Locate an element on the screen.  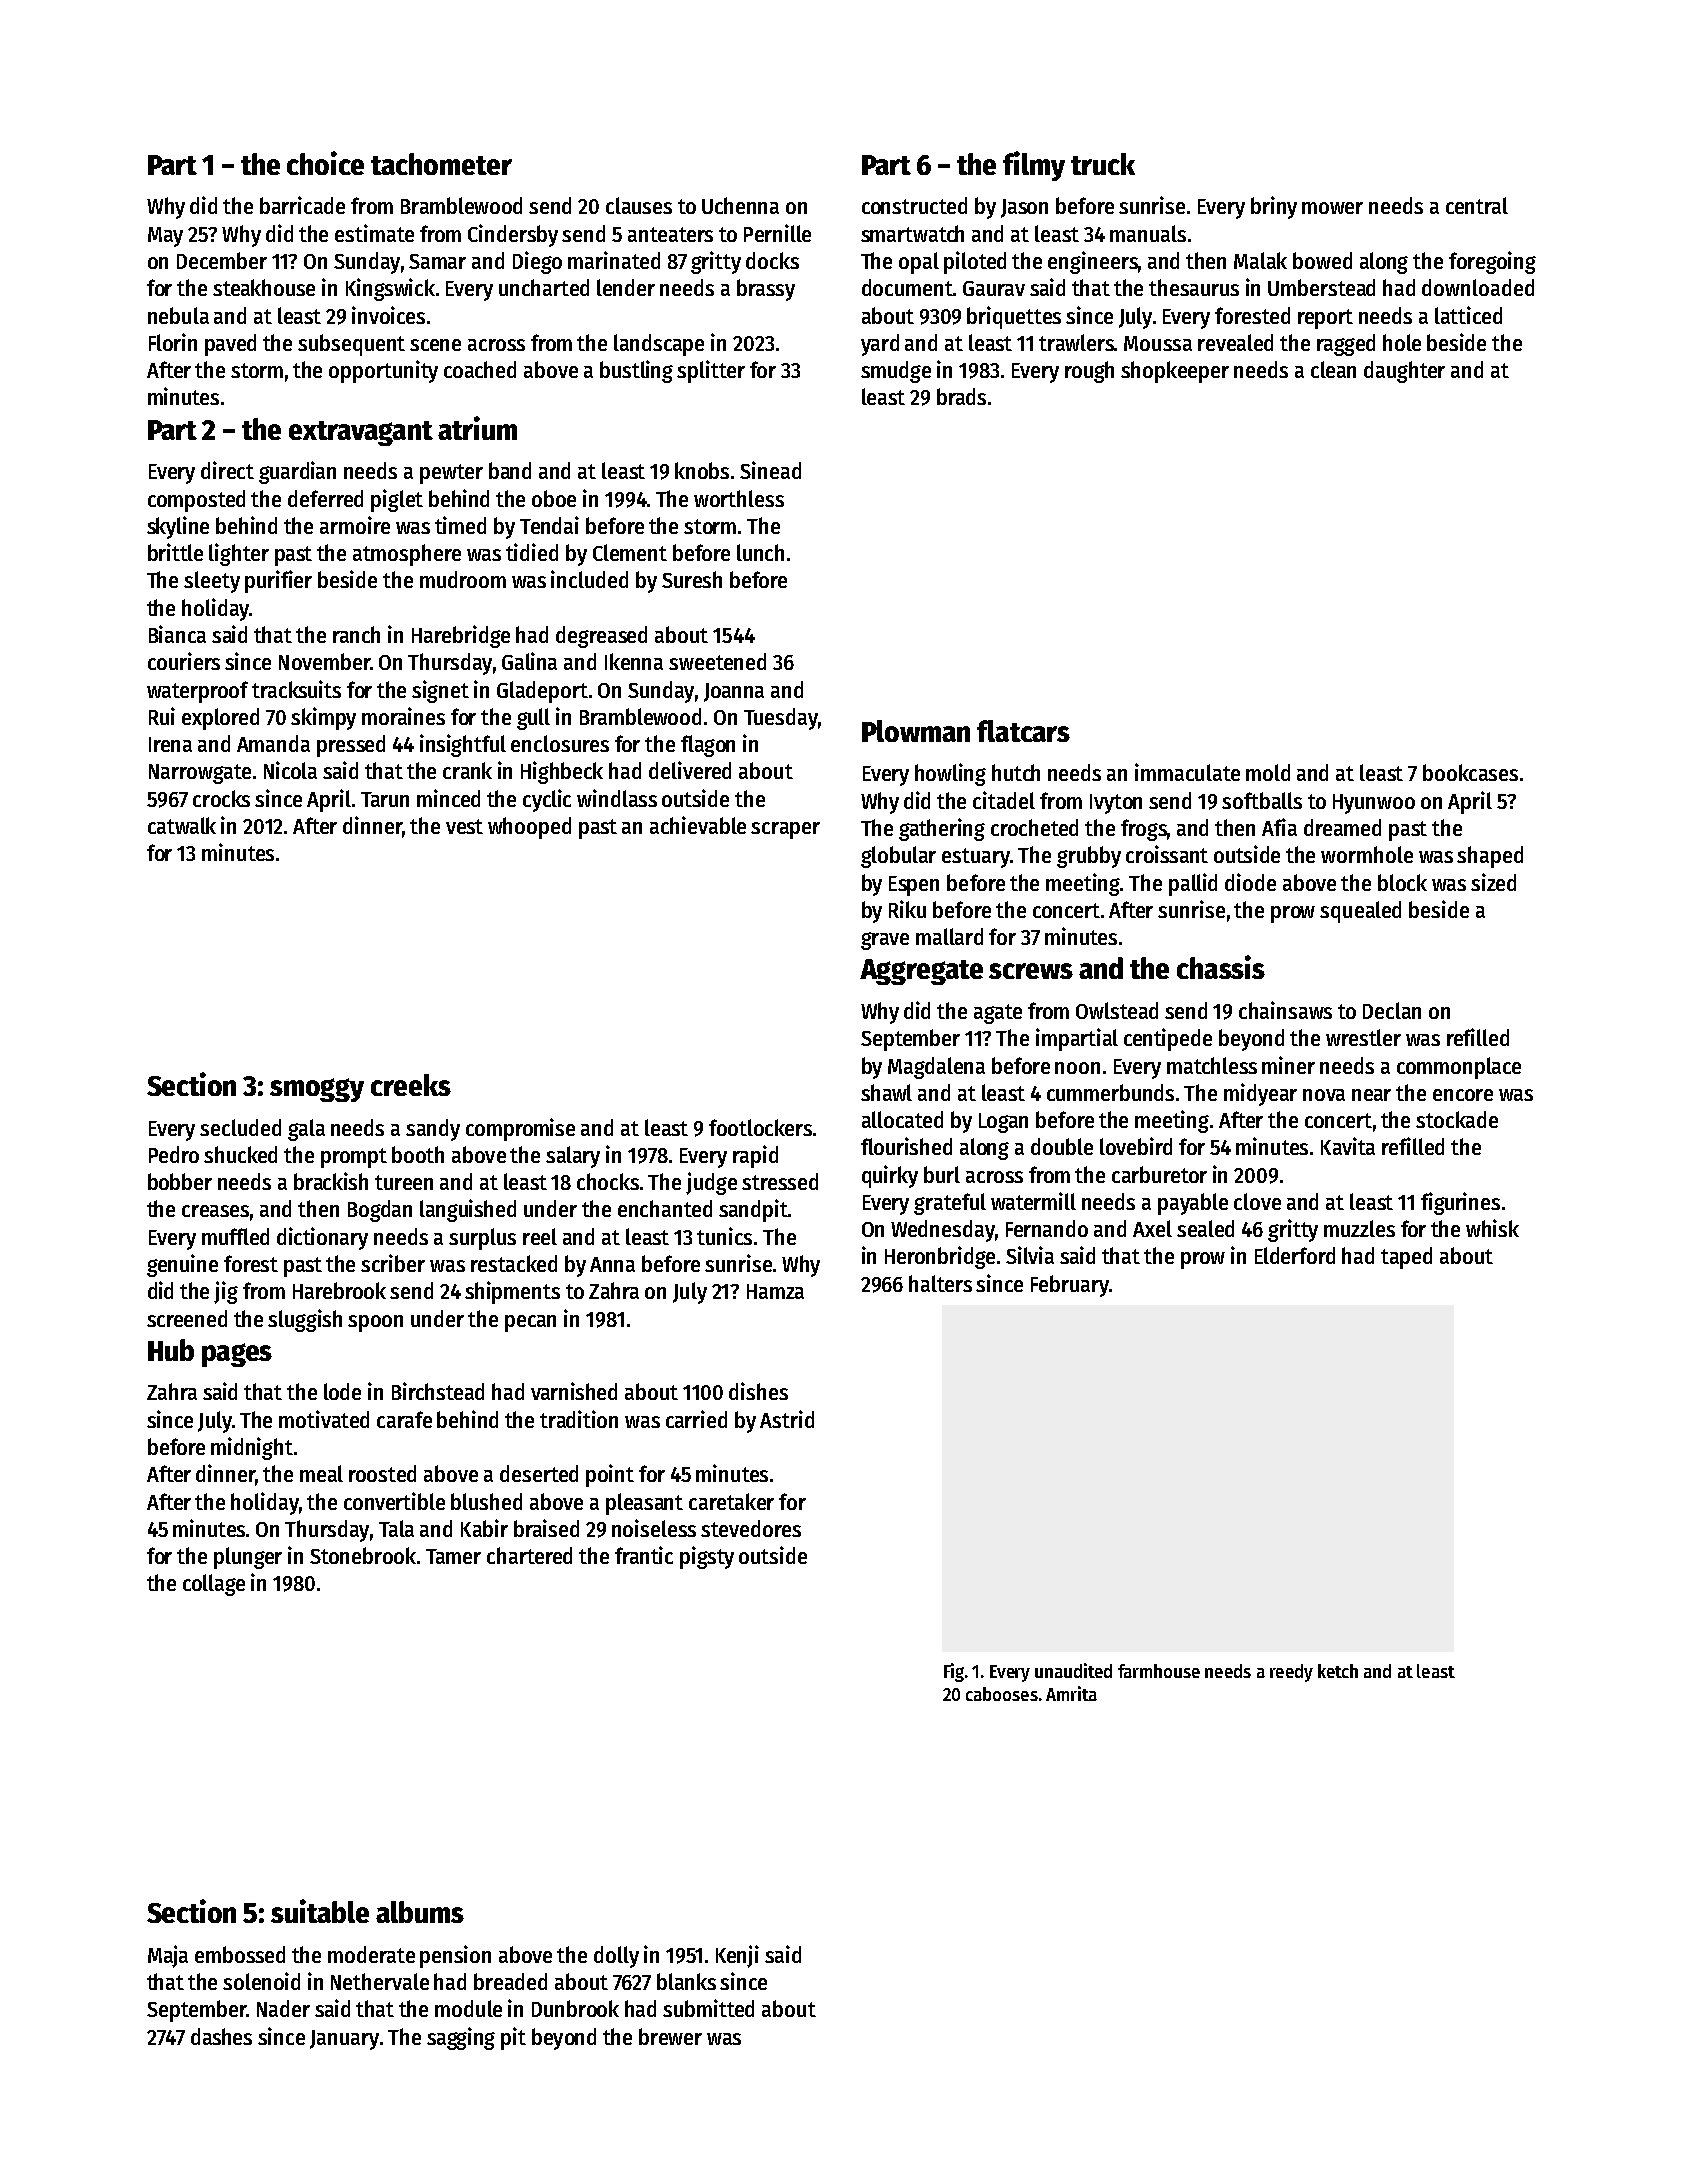
mold is located at coordinates (1268, 772).
